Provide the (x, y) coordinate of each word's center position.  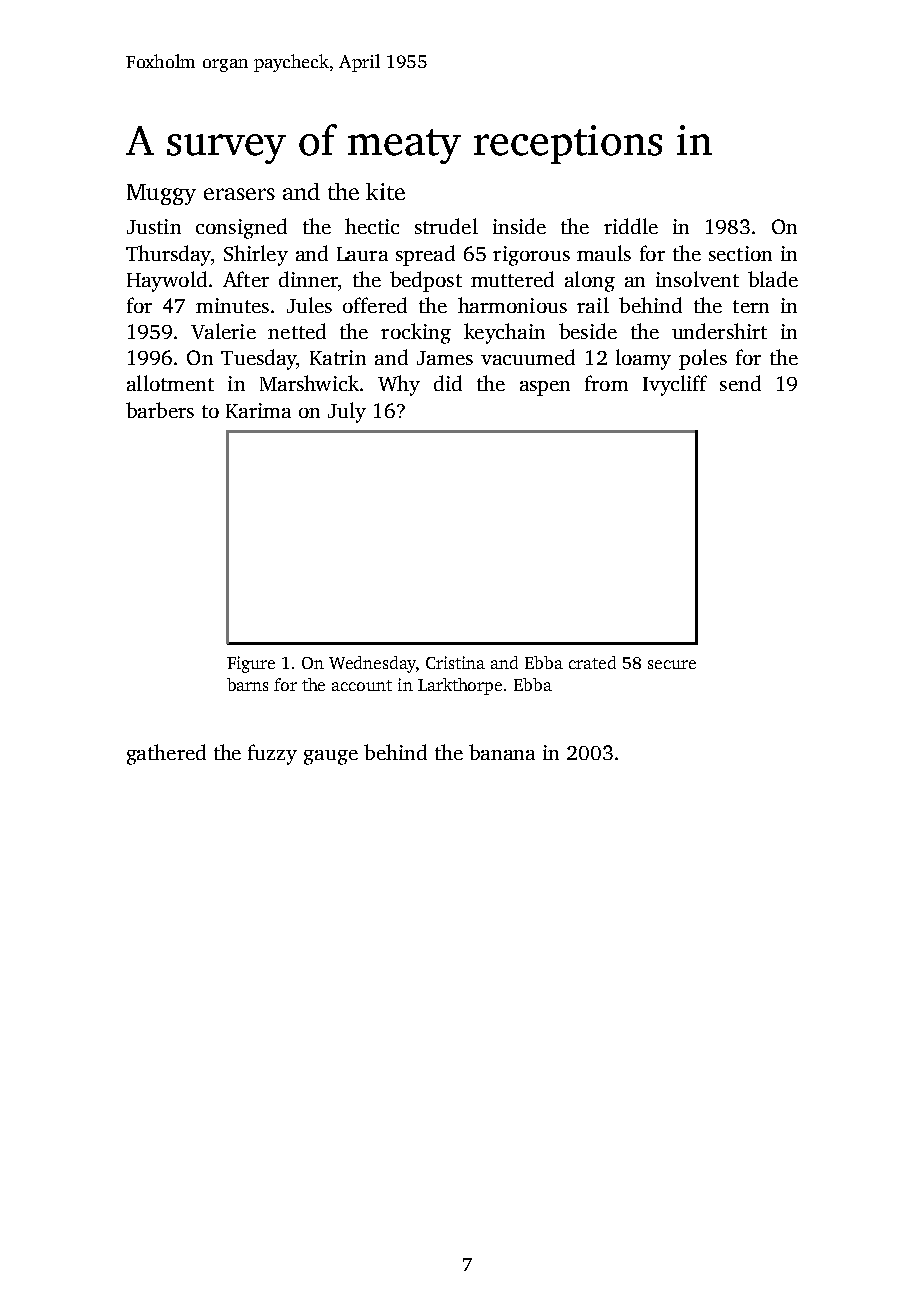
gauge (331, 757)
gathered (166, 754)
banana (502, 752)
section (740, 253)
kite (385, 191)
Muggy (161, 194)
